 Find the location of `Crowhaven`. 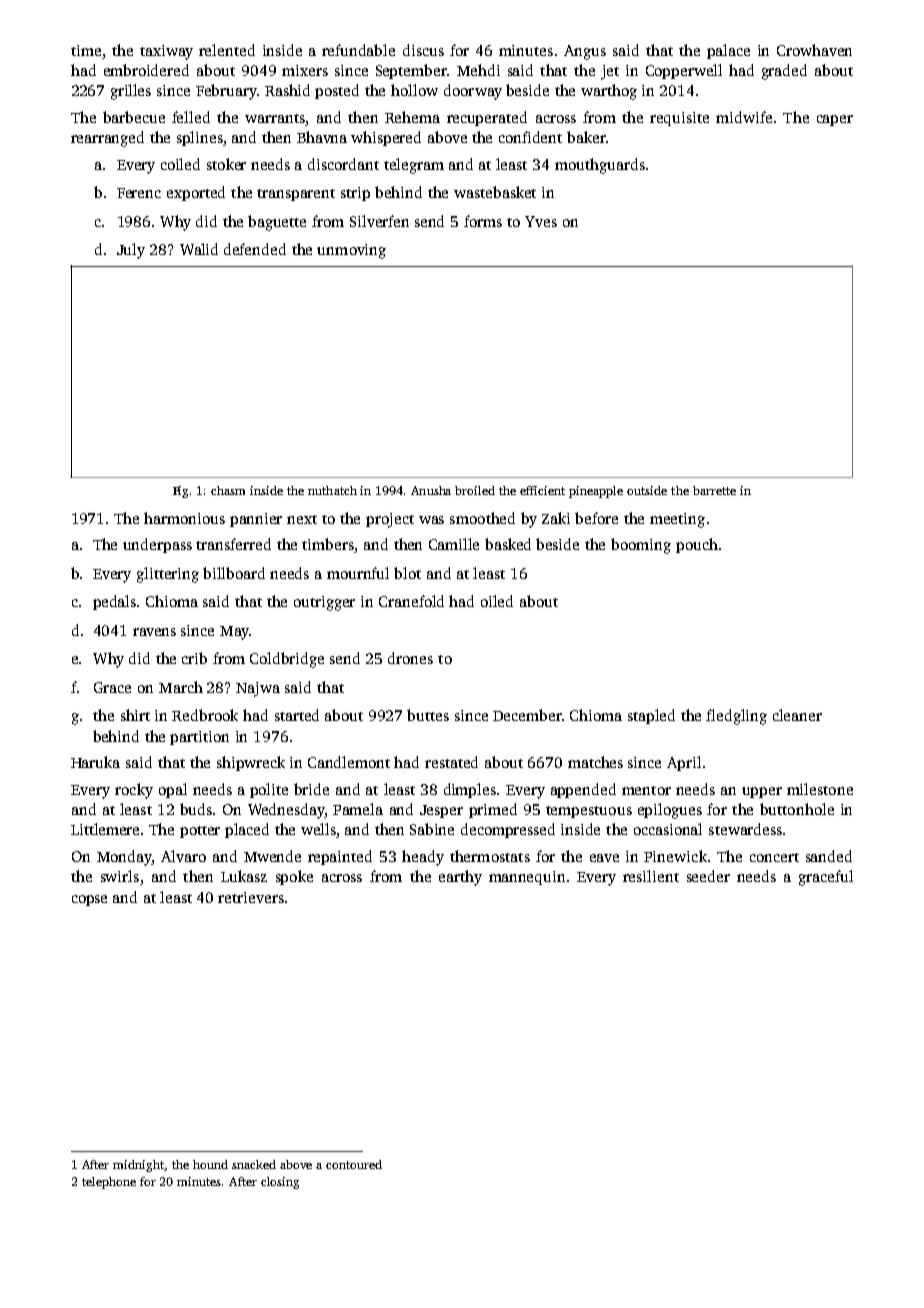

Crowhaven is located at coordinates (814, 50).
